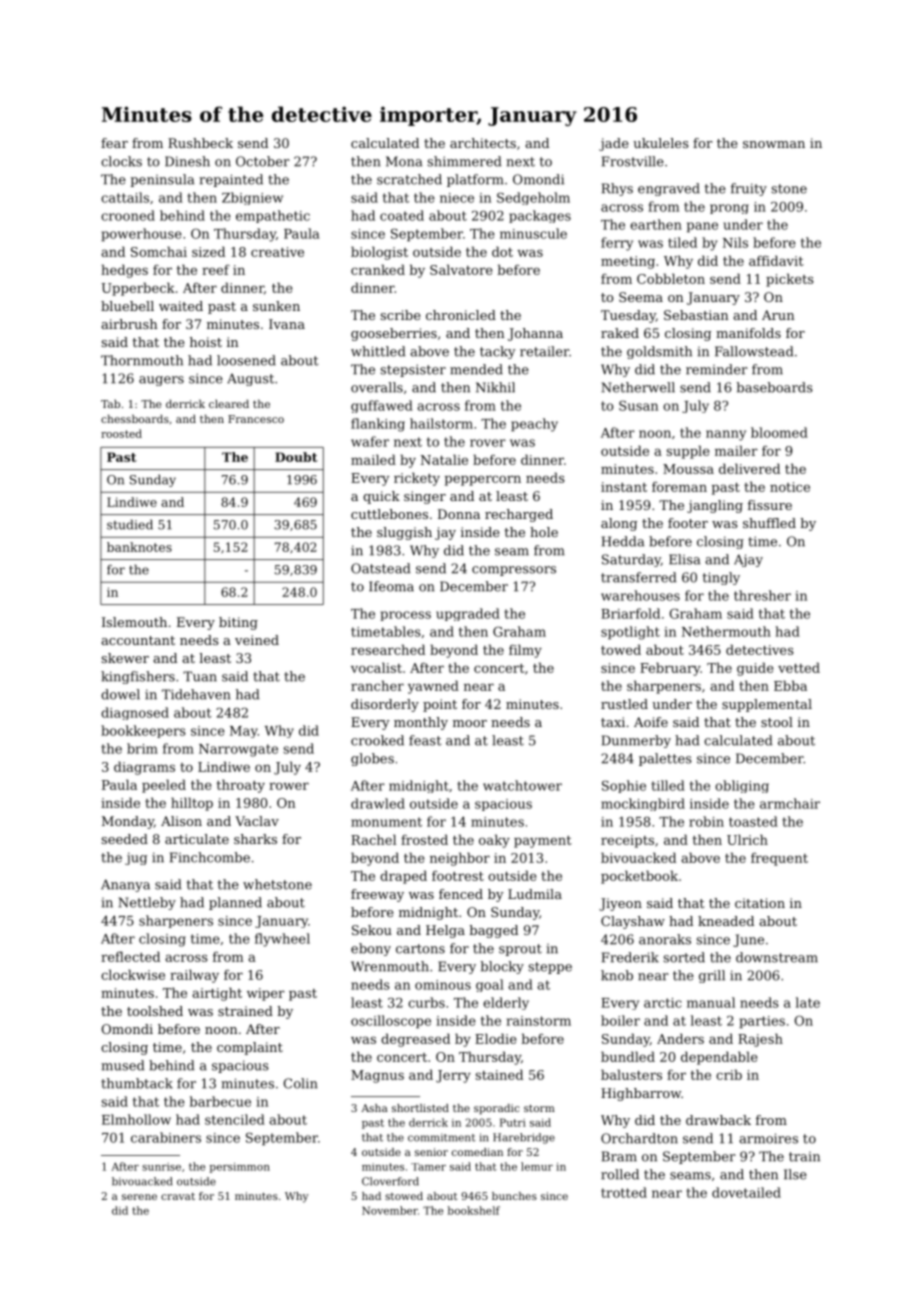 The image size is (924, 1308). What do you see at coordinates (263, 161) in the screenshot?
I see `October` at bounding box center [263, 161].
